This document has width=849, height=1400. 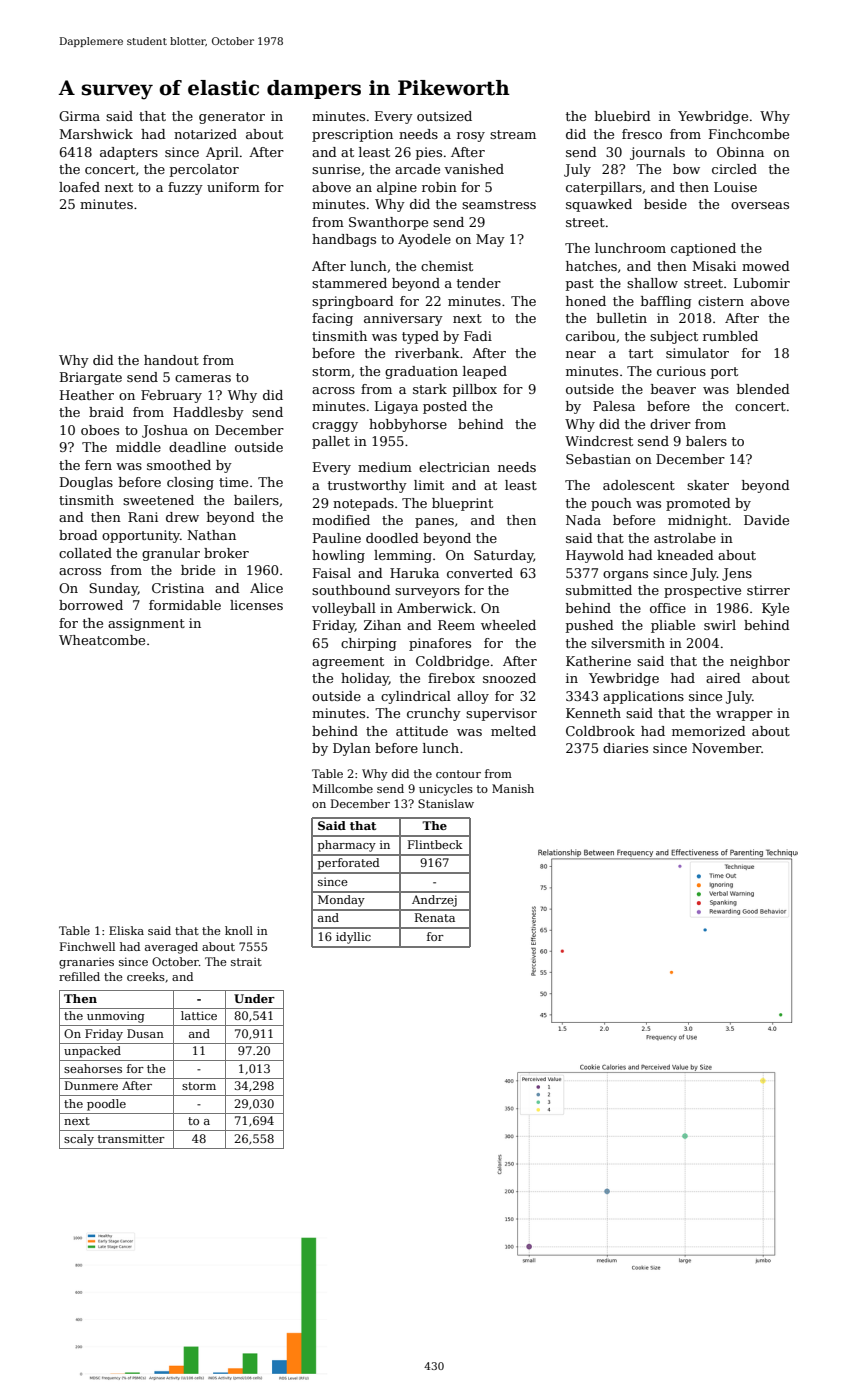 I want to click on memorized, so click(x=709, y=731).
